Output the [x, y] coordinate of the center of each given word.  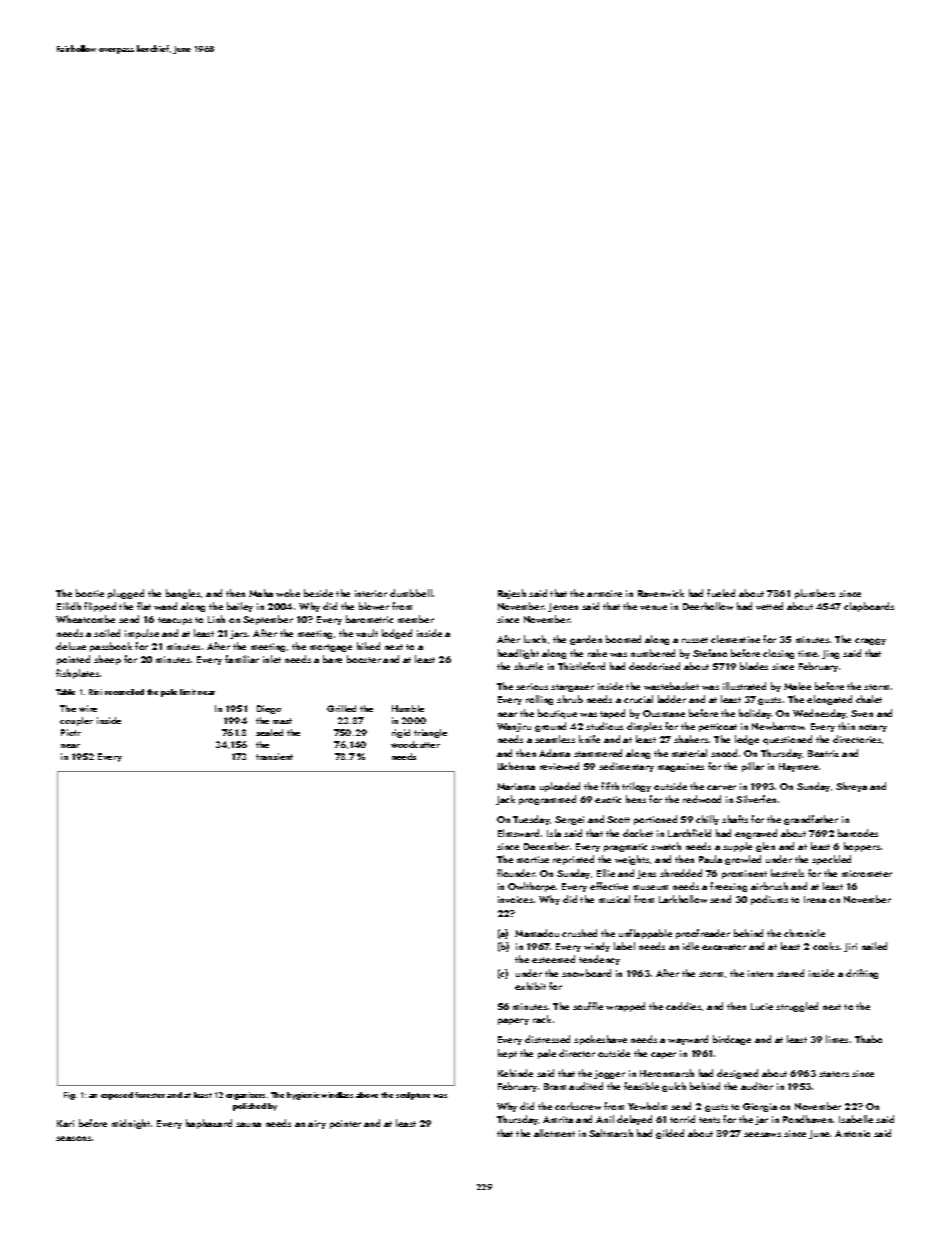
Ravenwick [661, 593]
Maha [261, 593]
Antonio [852, 1133]
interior [371, 593]
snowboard [586, 973]
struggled [797, 1007]
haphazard [209, 1124]
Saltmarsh [611, 1133]
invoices [515, 899]
